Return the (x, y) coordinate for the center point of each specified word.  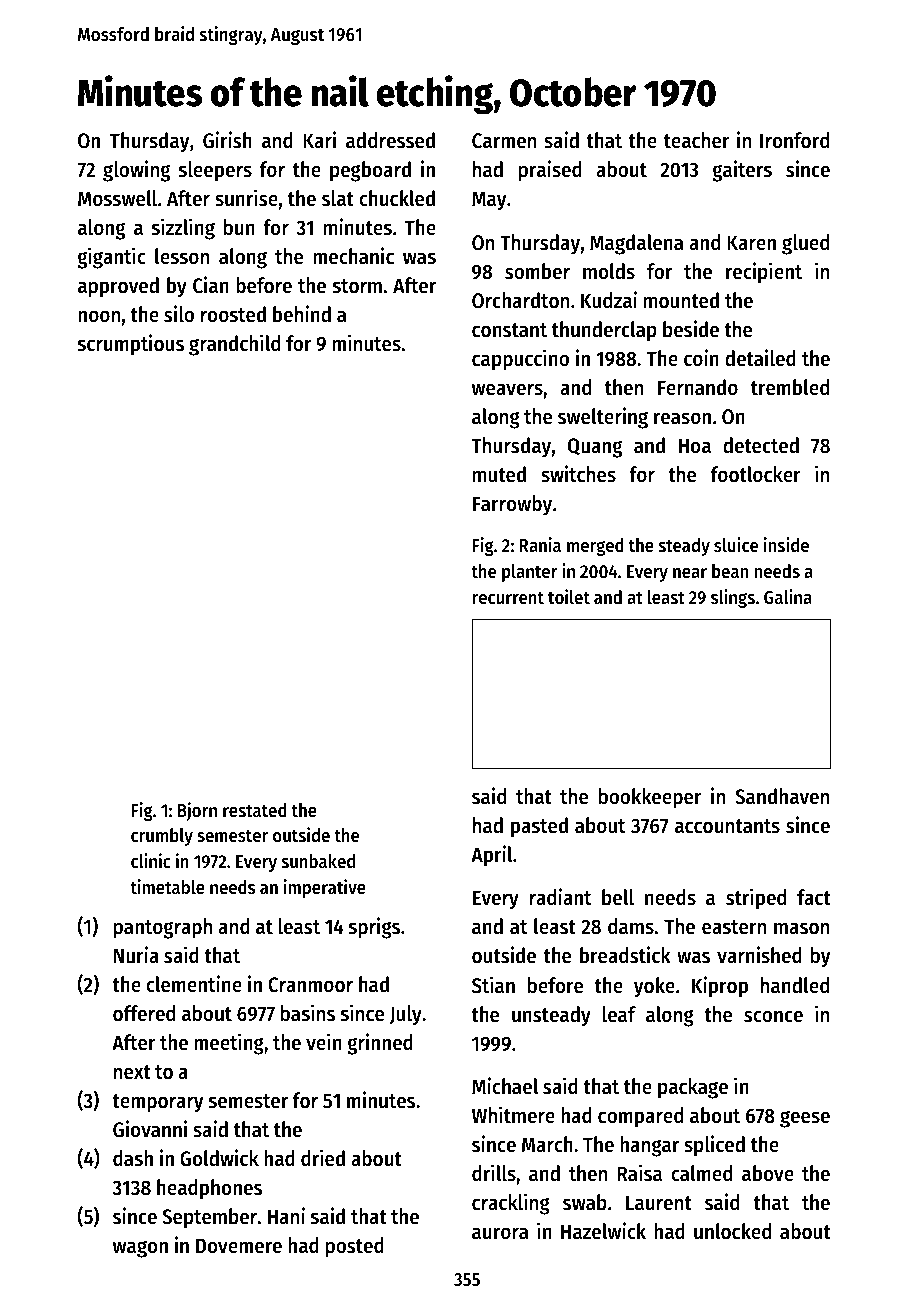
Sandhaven (782, 796)
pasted (539, 827)
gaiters (742, 171)
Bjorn (197, 811)
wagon (140, 1249)
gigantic (111, 258)
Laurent (659, 1203)
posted (355, 1247)
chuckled (397, 198)
